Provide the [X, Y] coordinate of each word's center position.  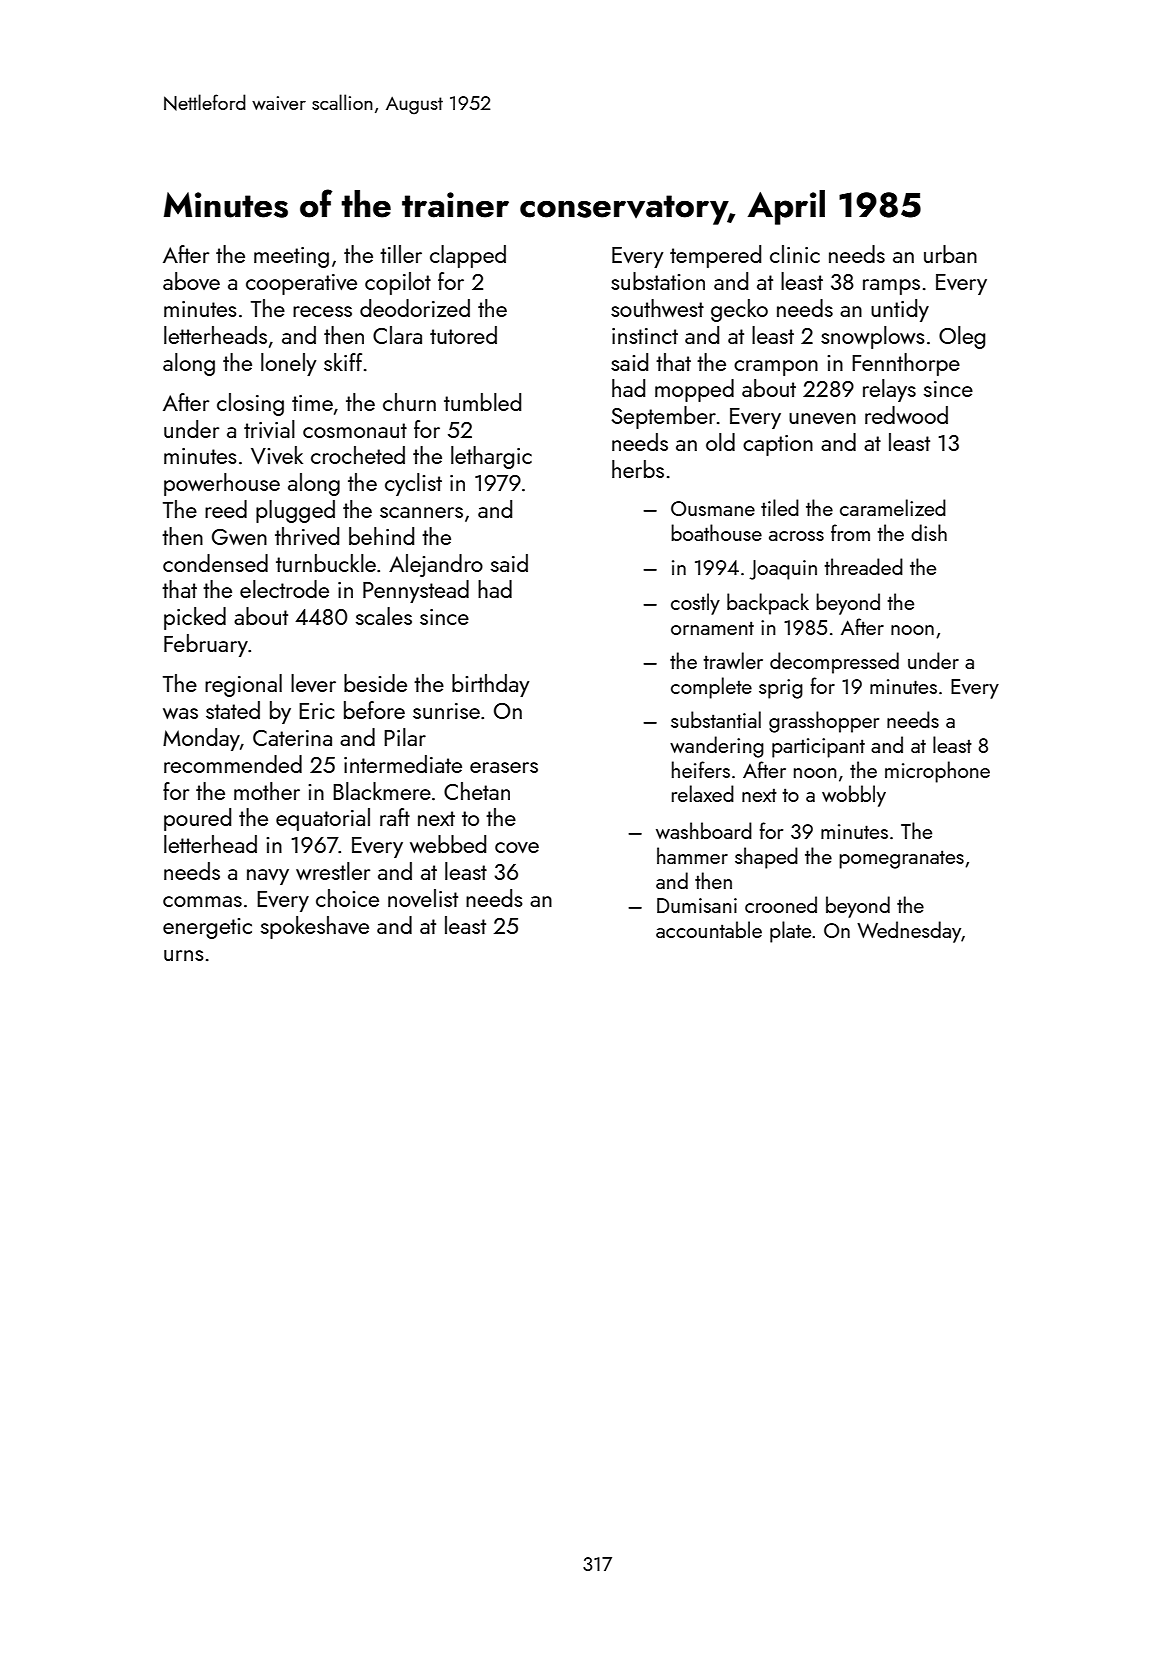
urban [950, 254]
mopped [694, 390]
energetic [207, 928]
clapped [468, 256]
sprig [781, 689]
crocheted [358, 455]
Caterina [292, 738]
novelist [423, 898]
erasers [504, 767]
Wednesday [909, 932]
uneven [822, 418]
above [191, 281]
